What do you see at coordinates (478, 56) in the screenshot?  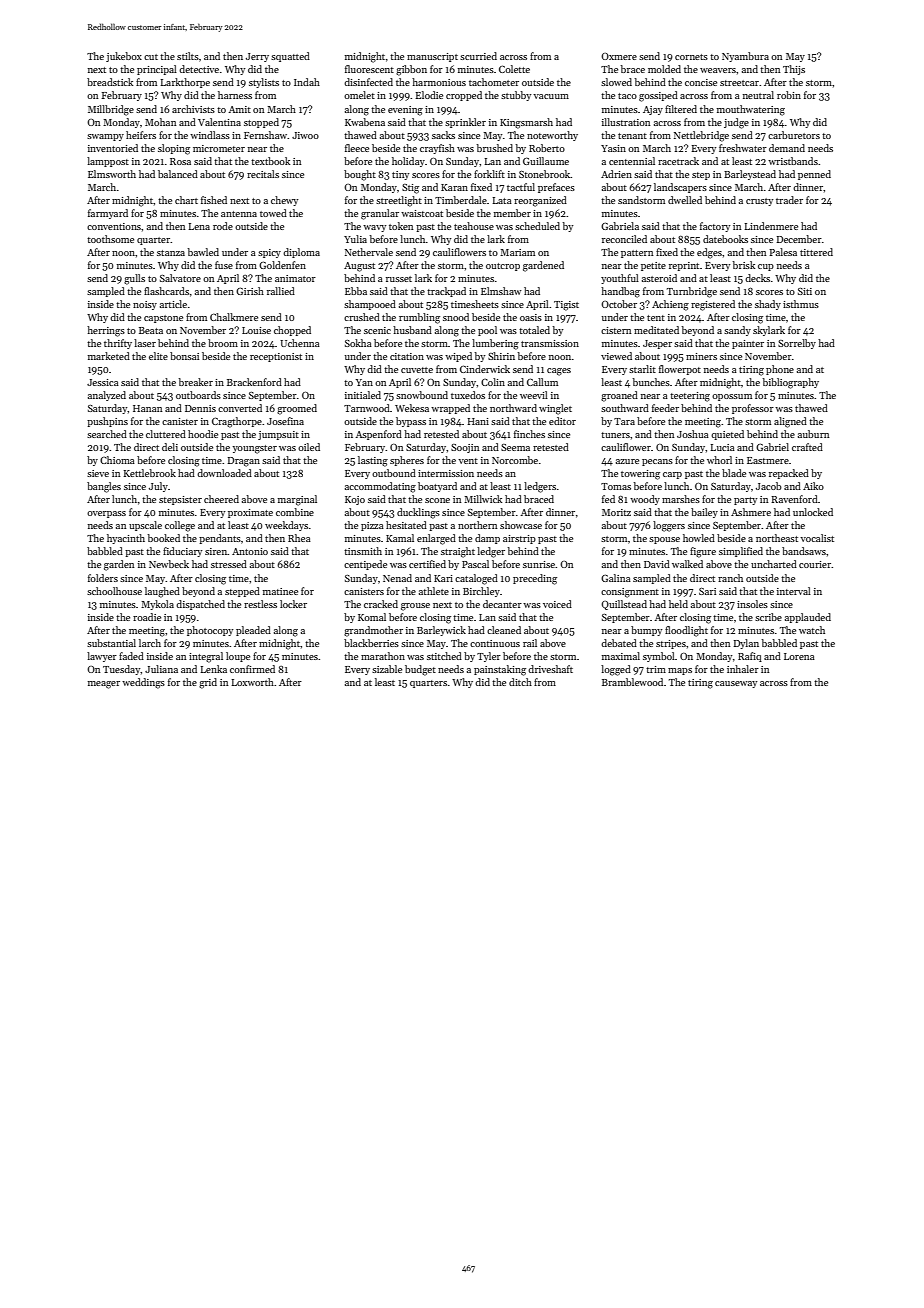 I see `scurried` at bounding box center [478, 56].
